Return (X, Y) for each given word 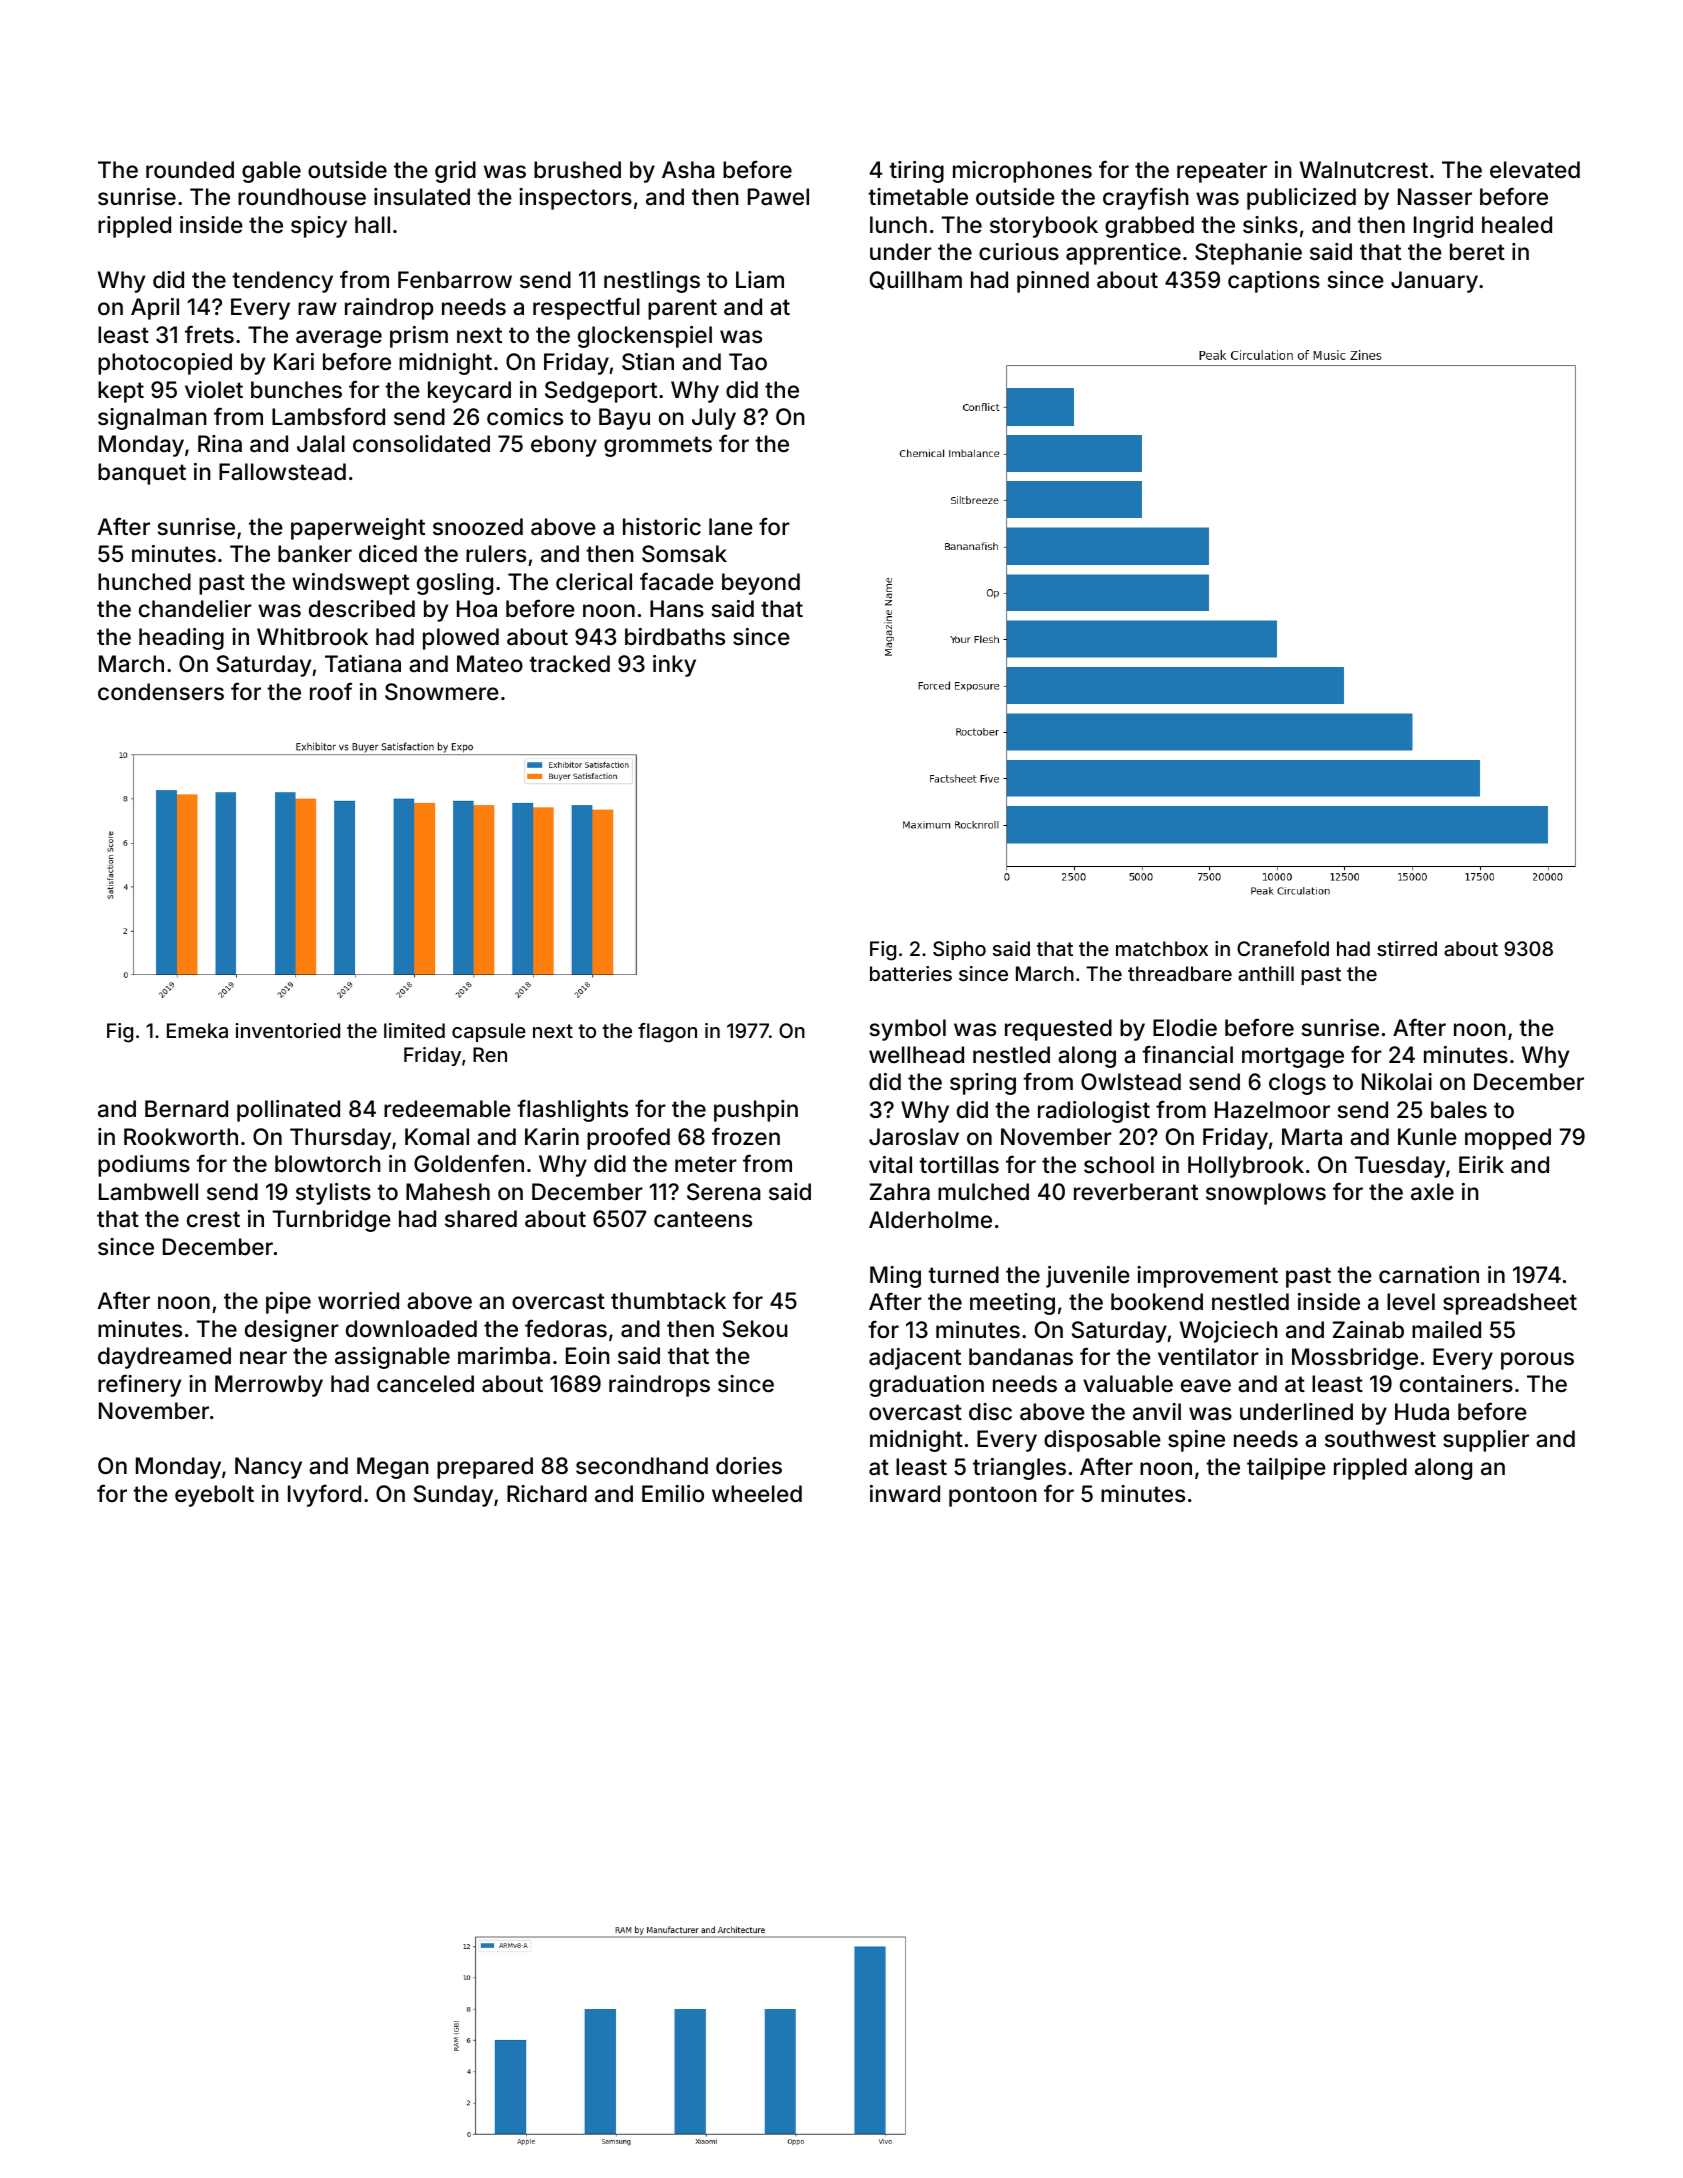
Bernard (186, 1109)
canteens (703, 1219)
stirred (1407, 948)
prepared (485, 1468)
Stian (648, 362)
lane (731, 527)
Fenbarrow (455, 280)
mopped (1508, 1139)
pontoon (993, 1496)
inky (674, 666)
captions (1274, 282)
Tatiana (363, 664)
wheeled (757, 1494)
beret (1477, 252)
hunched (144, 582)
